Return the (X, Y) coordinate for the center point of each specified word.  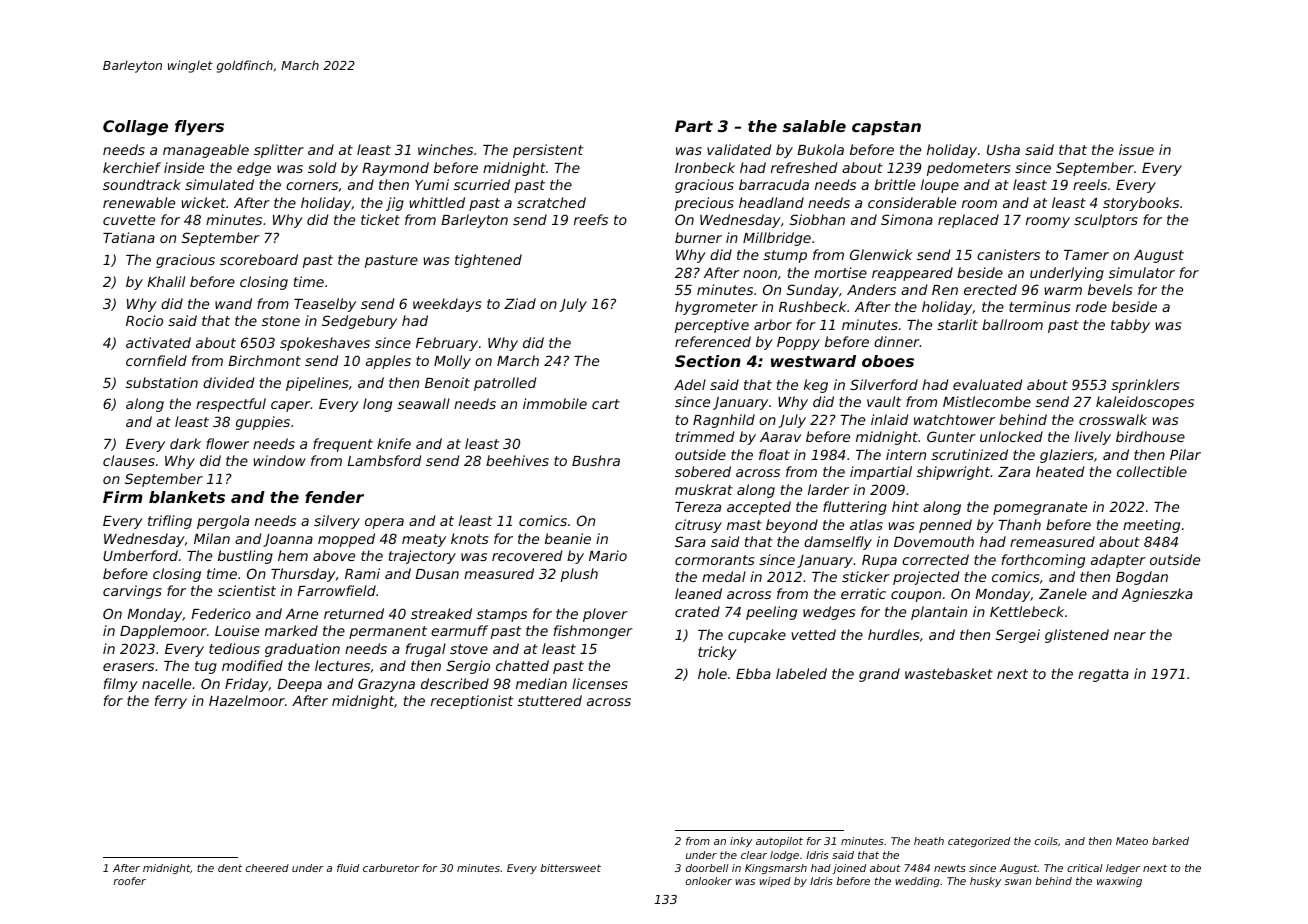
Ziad (520, 303)
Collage (135, 128)
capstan (886, 128)
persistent (548, 151)
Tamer (1086, 255)
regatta (1103, 675)
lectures (342, 665)
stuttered (550, 700)
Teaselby (325, 305)
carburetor (391, 868)
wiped (775, 882)
